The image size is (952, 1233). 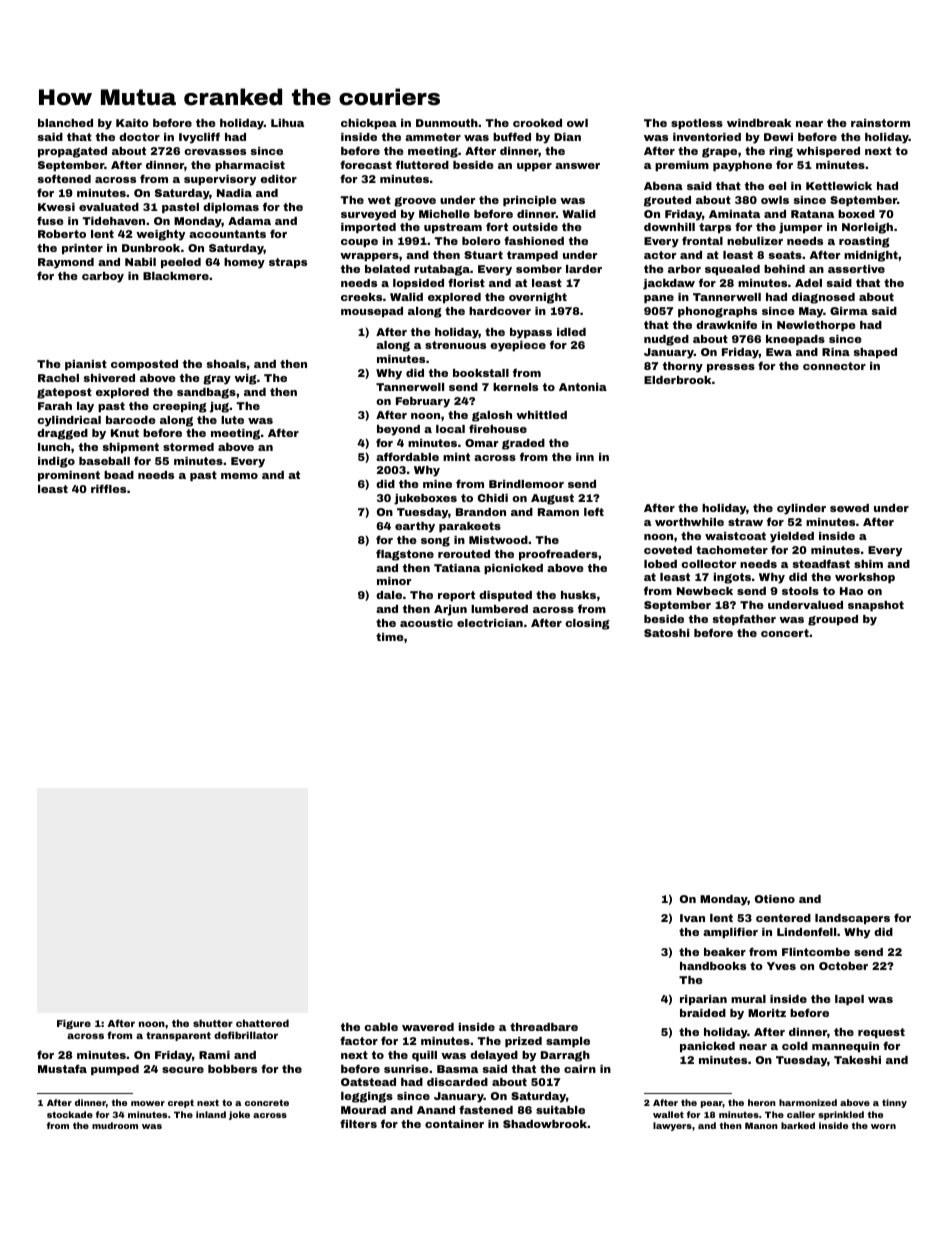 I want to click on landscapers, so click(x=852, y=919).
